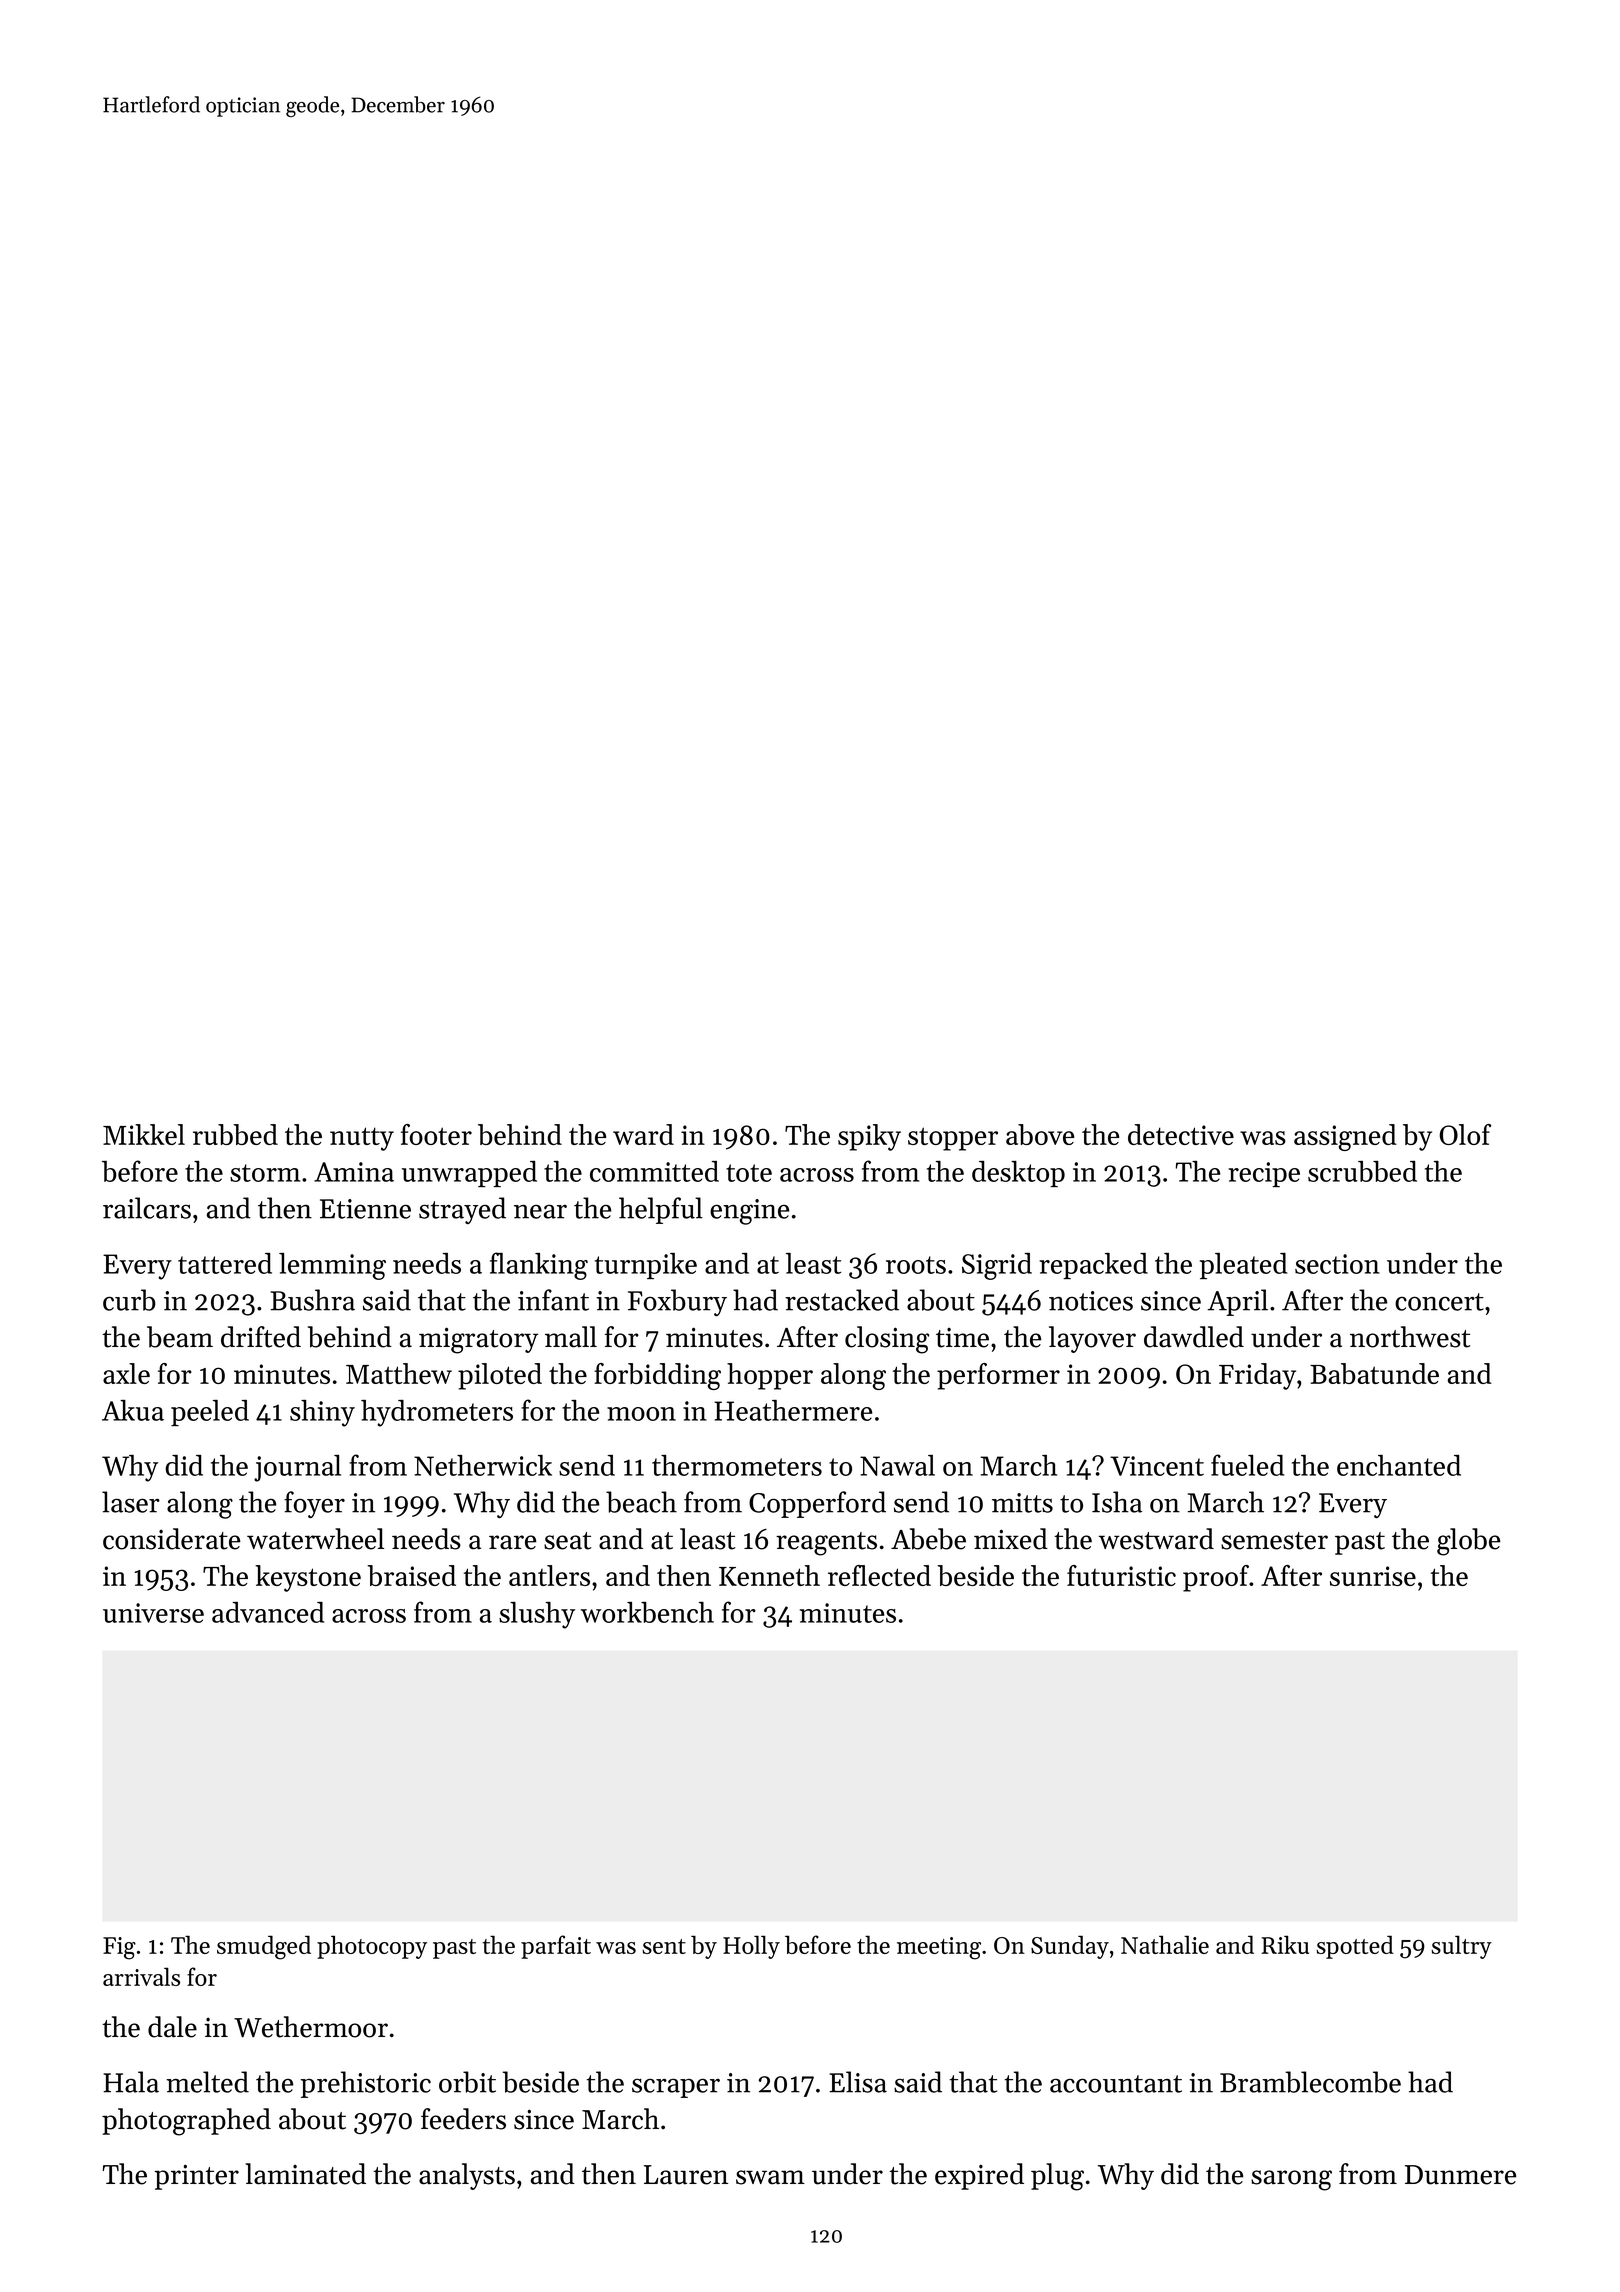  Describe the element at coordinates (750, 1212) in the page. I see `engine` at that location.
